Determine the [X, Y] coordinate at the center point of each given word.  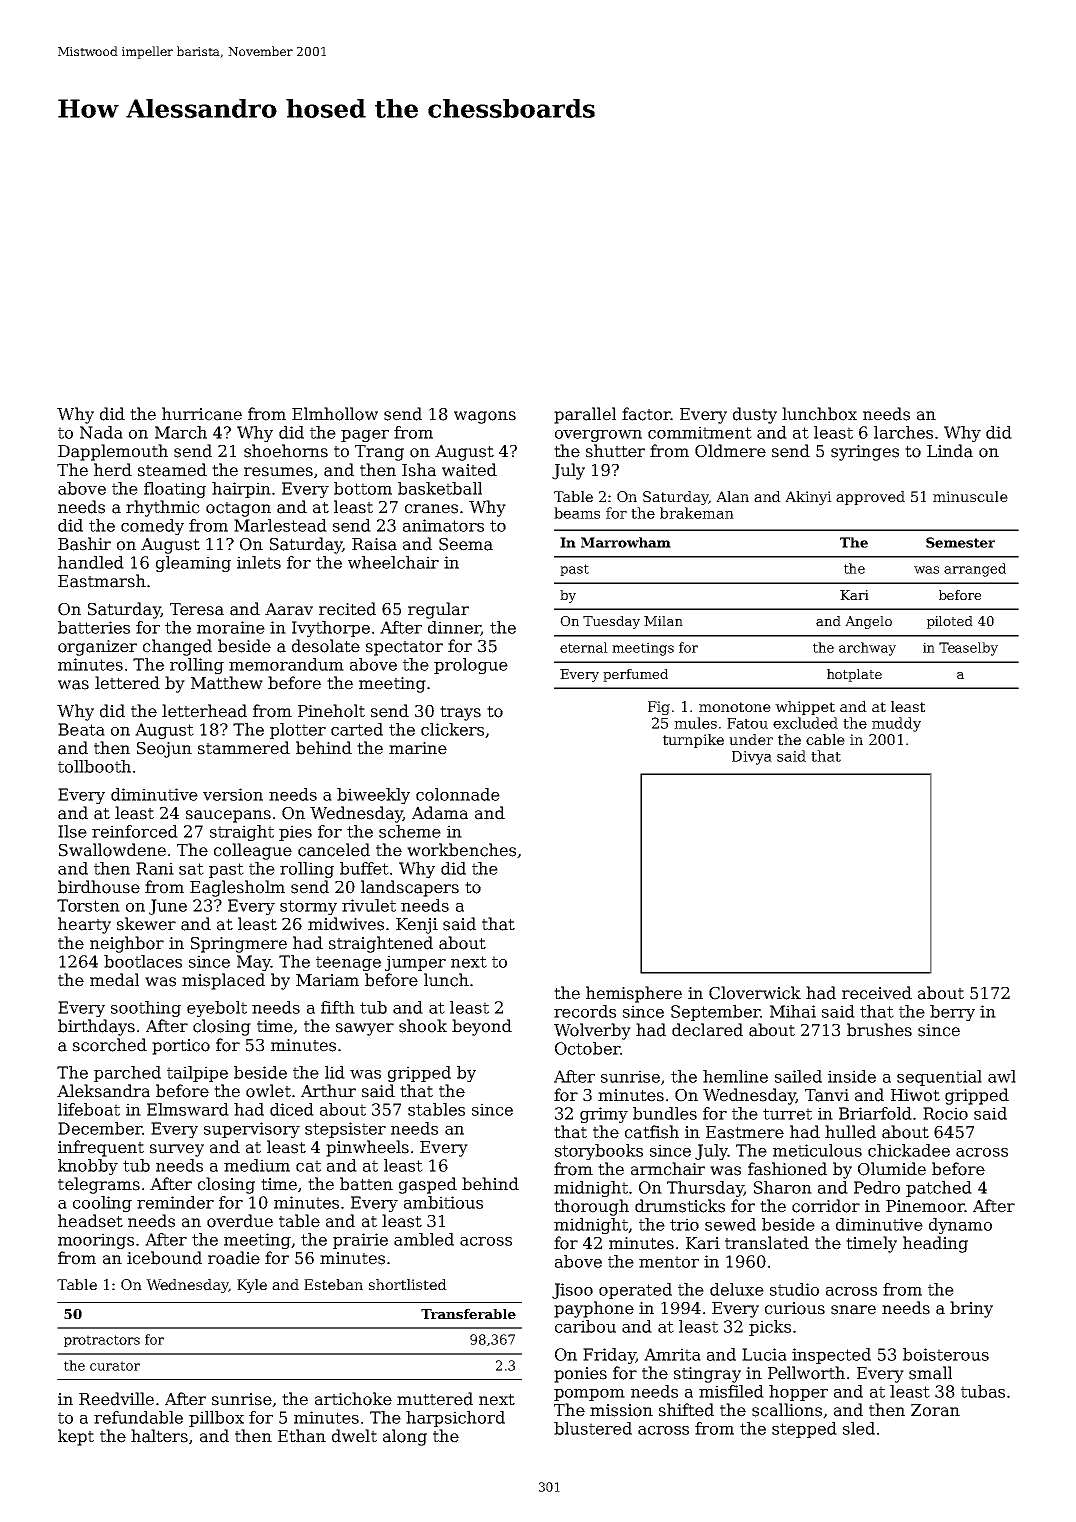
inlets [259, 562]
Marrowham [626, 542]
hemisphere [634, 994]
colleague [253, 851]
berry [952, 1013]
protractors [102, 1341]
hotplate [854, 675]
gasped [428, 1185]
